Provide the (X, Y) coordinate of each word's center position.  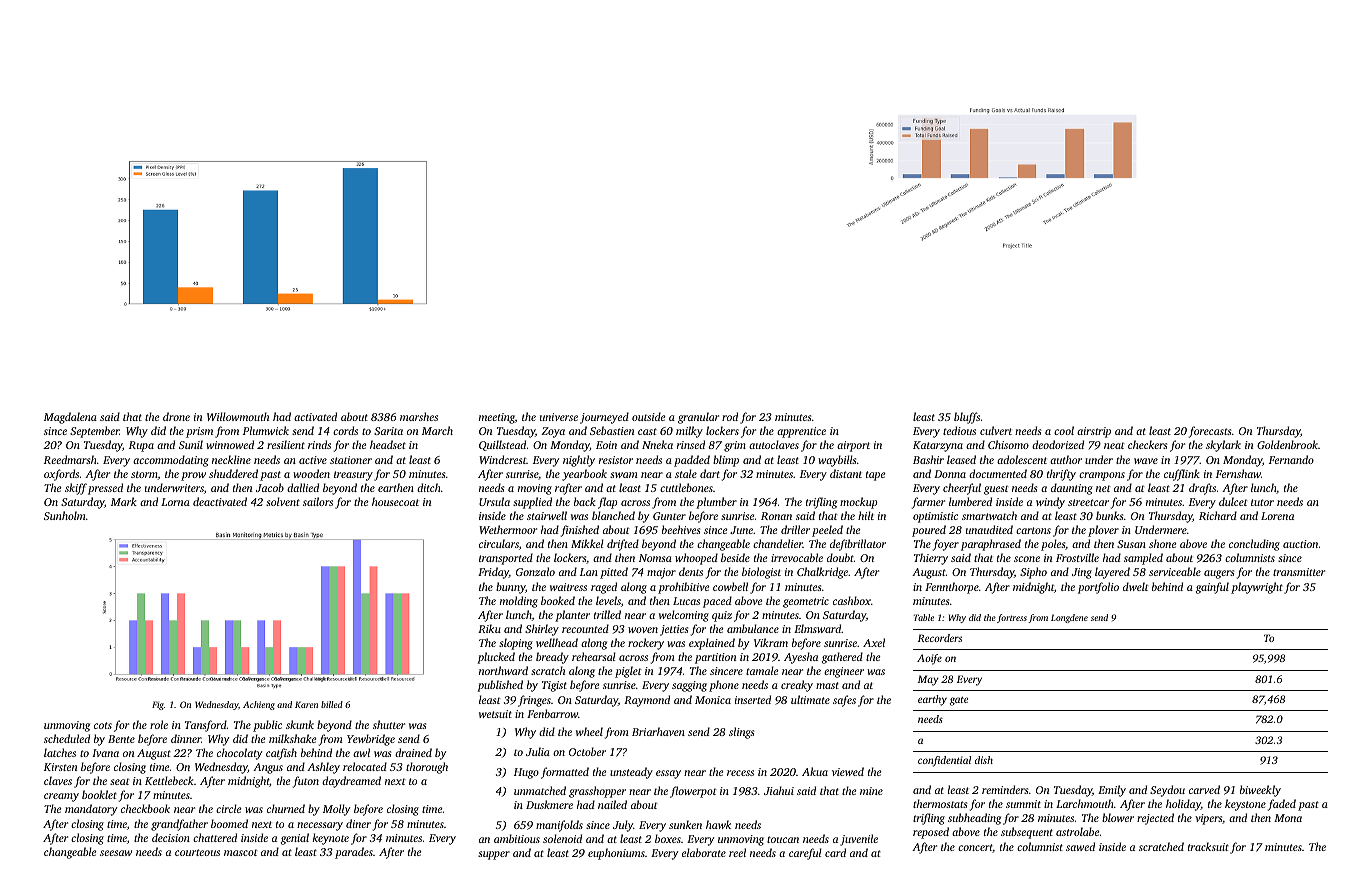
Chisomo (1008, 444)
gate (959, 701)
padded (692, 461)
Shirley (542, 630)
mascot (241, 852)
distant (846, 473)
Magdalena (70, 418)
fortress (1012, 618)
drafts (1202, 489)
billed (332, 704)
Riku (489, 628)
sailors (318, 501)
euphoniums (616, 854)
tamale (762, 670)
